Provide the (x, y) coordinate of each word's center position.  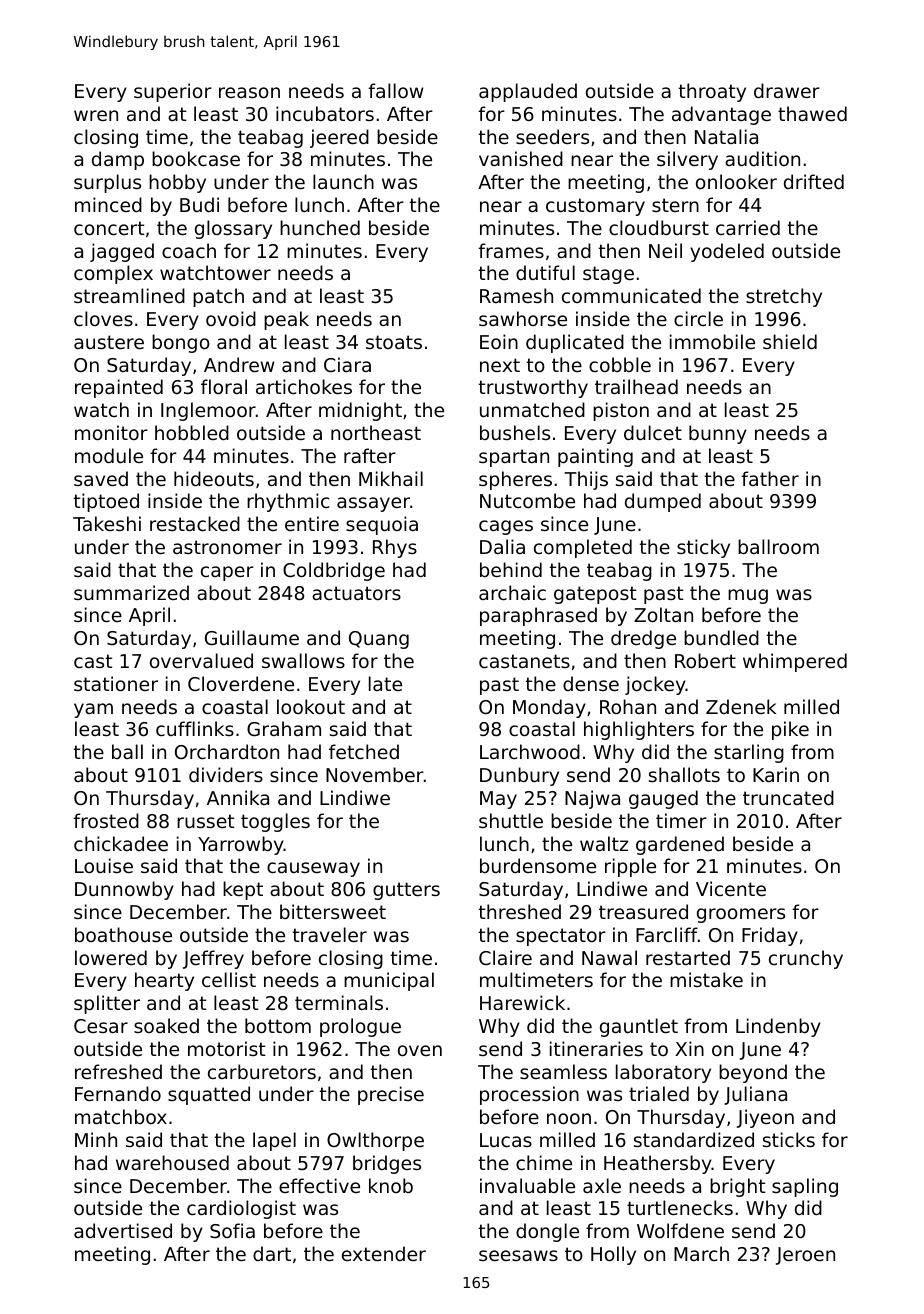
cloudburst (659, 227)
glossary (233, 229)
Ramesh (516, 295)
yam (93, 710)
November (375, 774)
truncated (788, 797)
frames (511, 250)
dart (272, 1253)
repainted (119, 388)
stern (675, 205)
